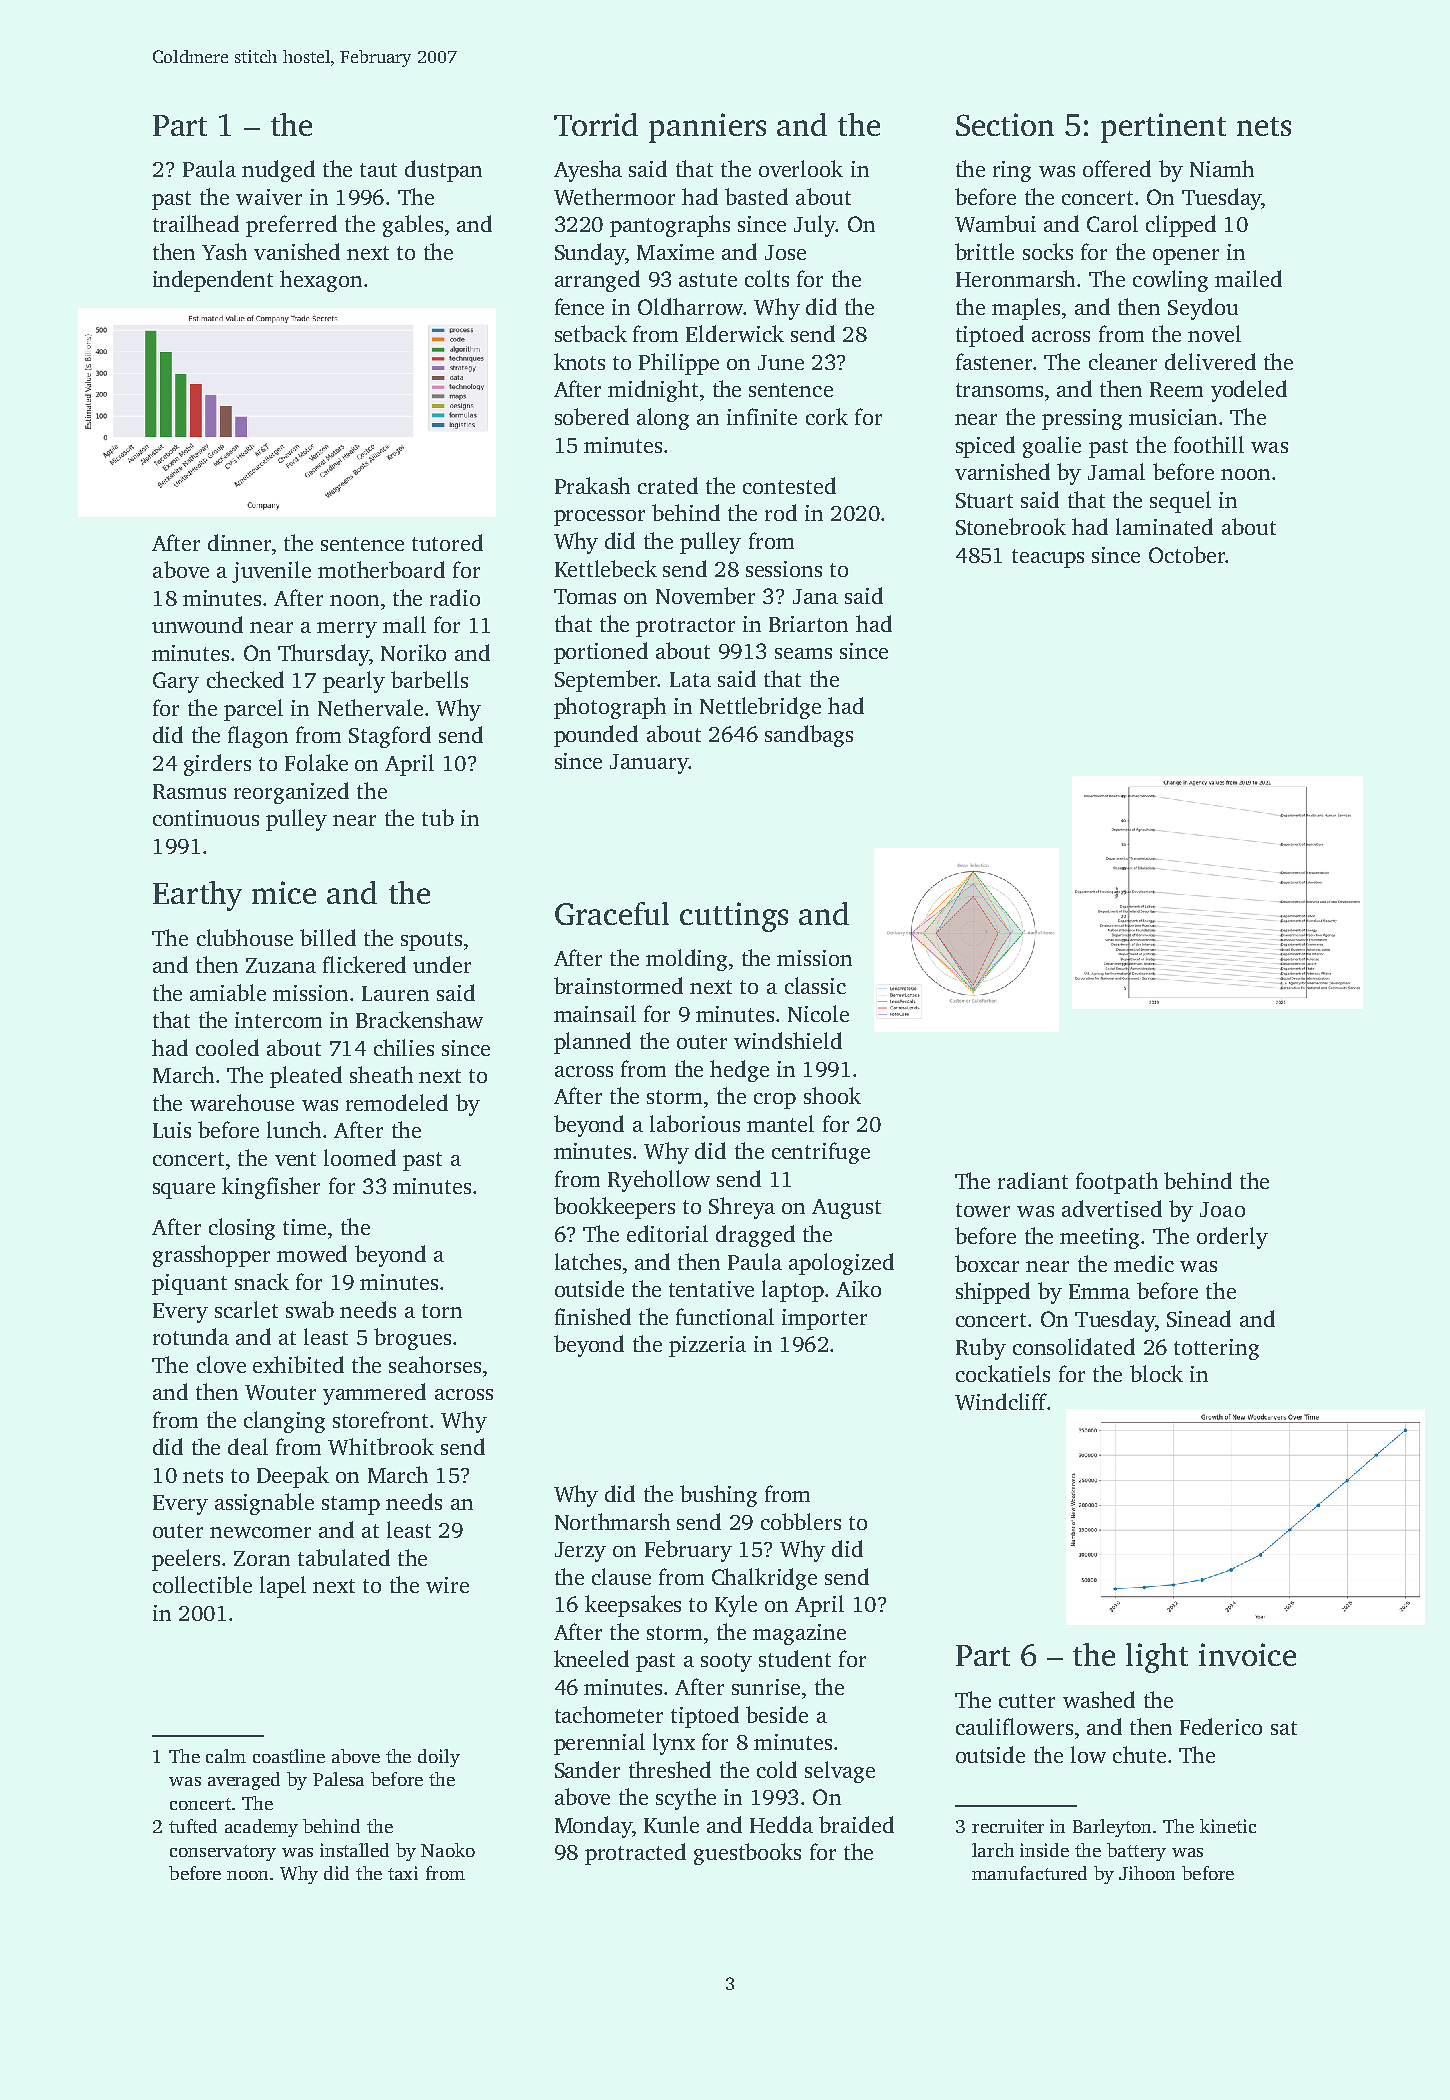 This image has height=2100, width=1450. I want to click on pertinent, so click(1163, 128).
